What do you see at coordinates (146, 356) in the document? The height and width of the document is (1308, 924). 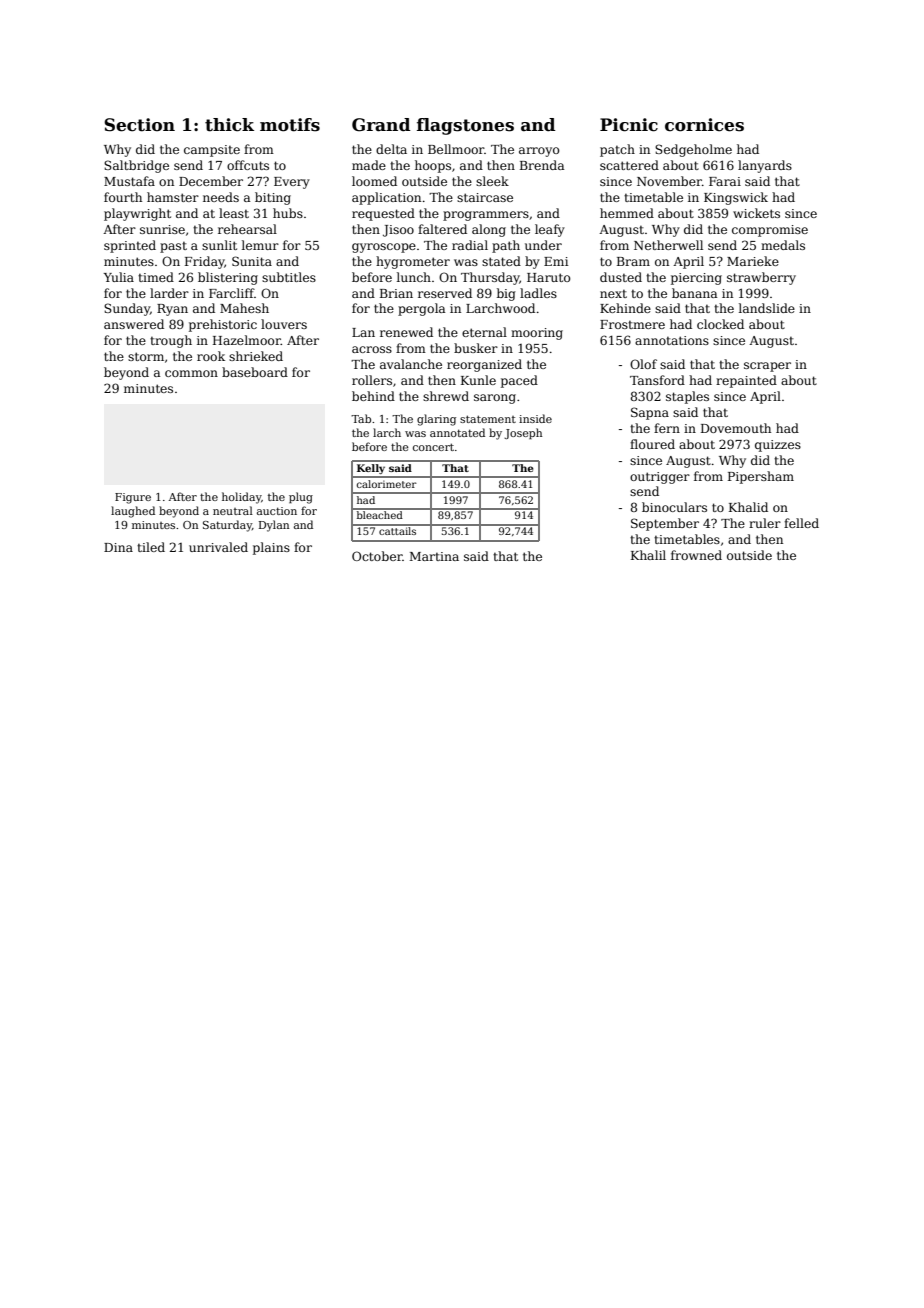 I see `storm` at bounding box center [146, 356].
